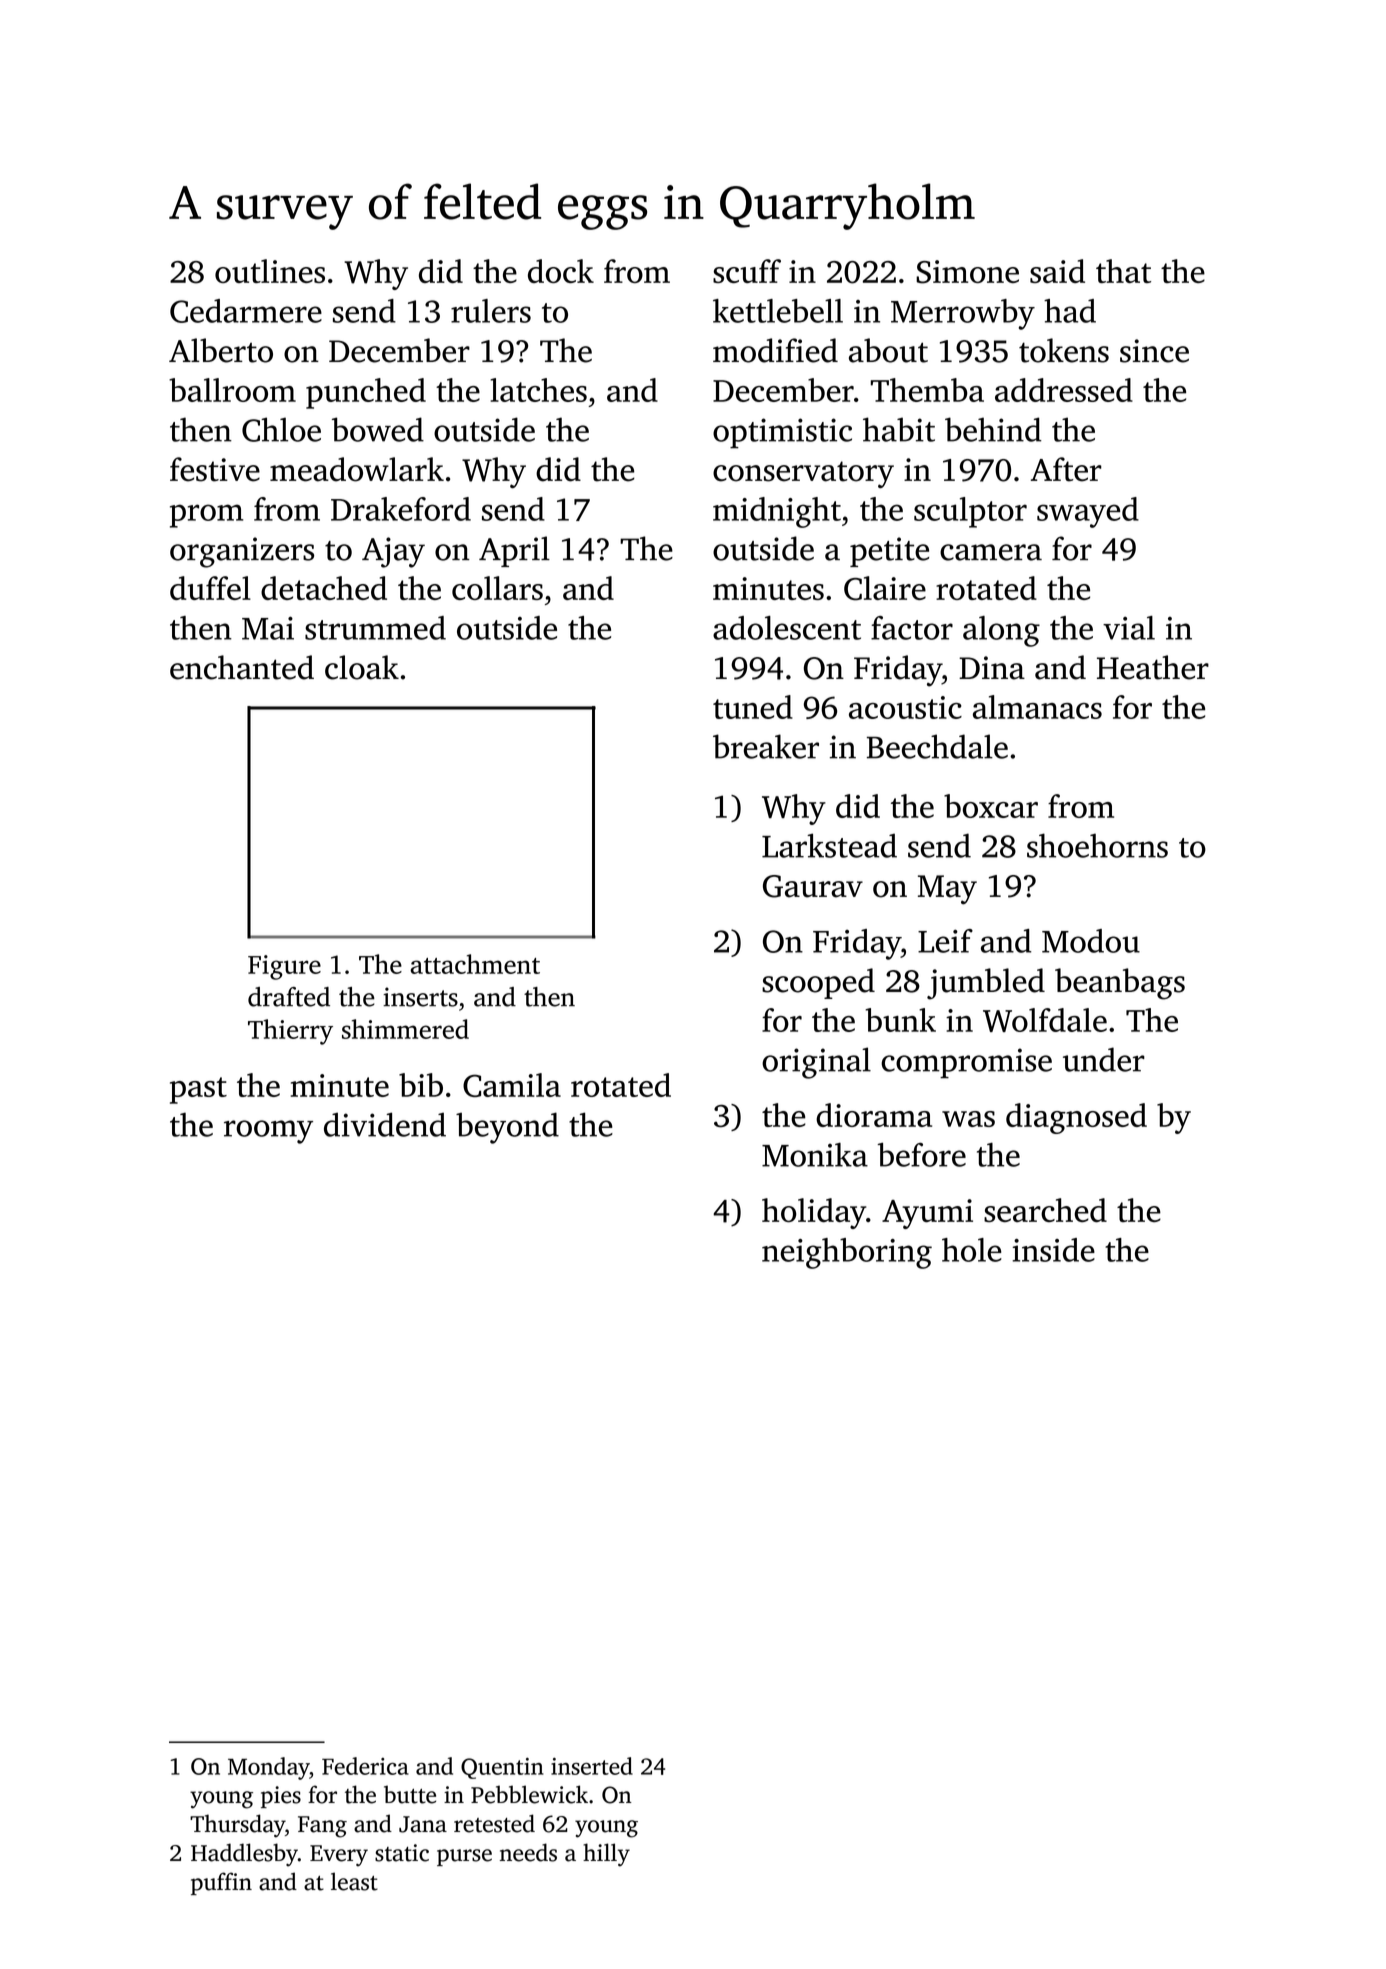  I want to click on outlines, so click(270, 271).
